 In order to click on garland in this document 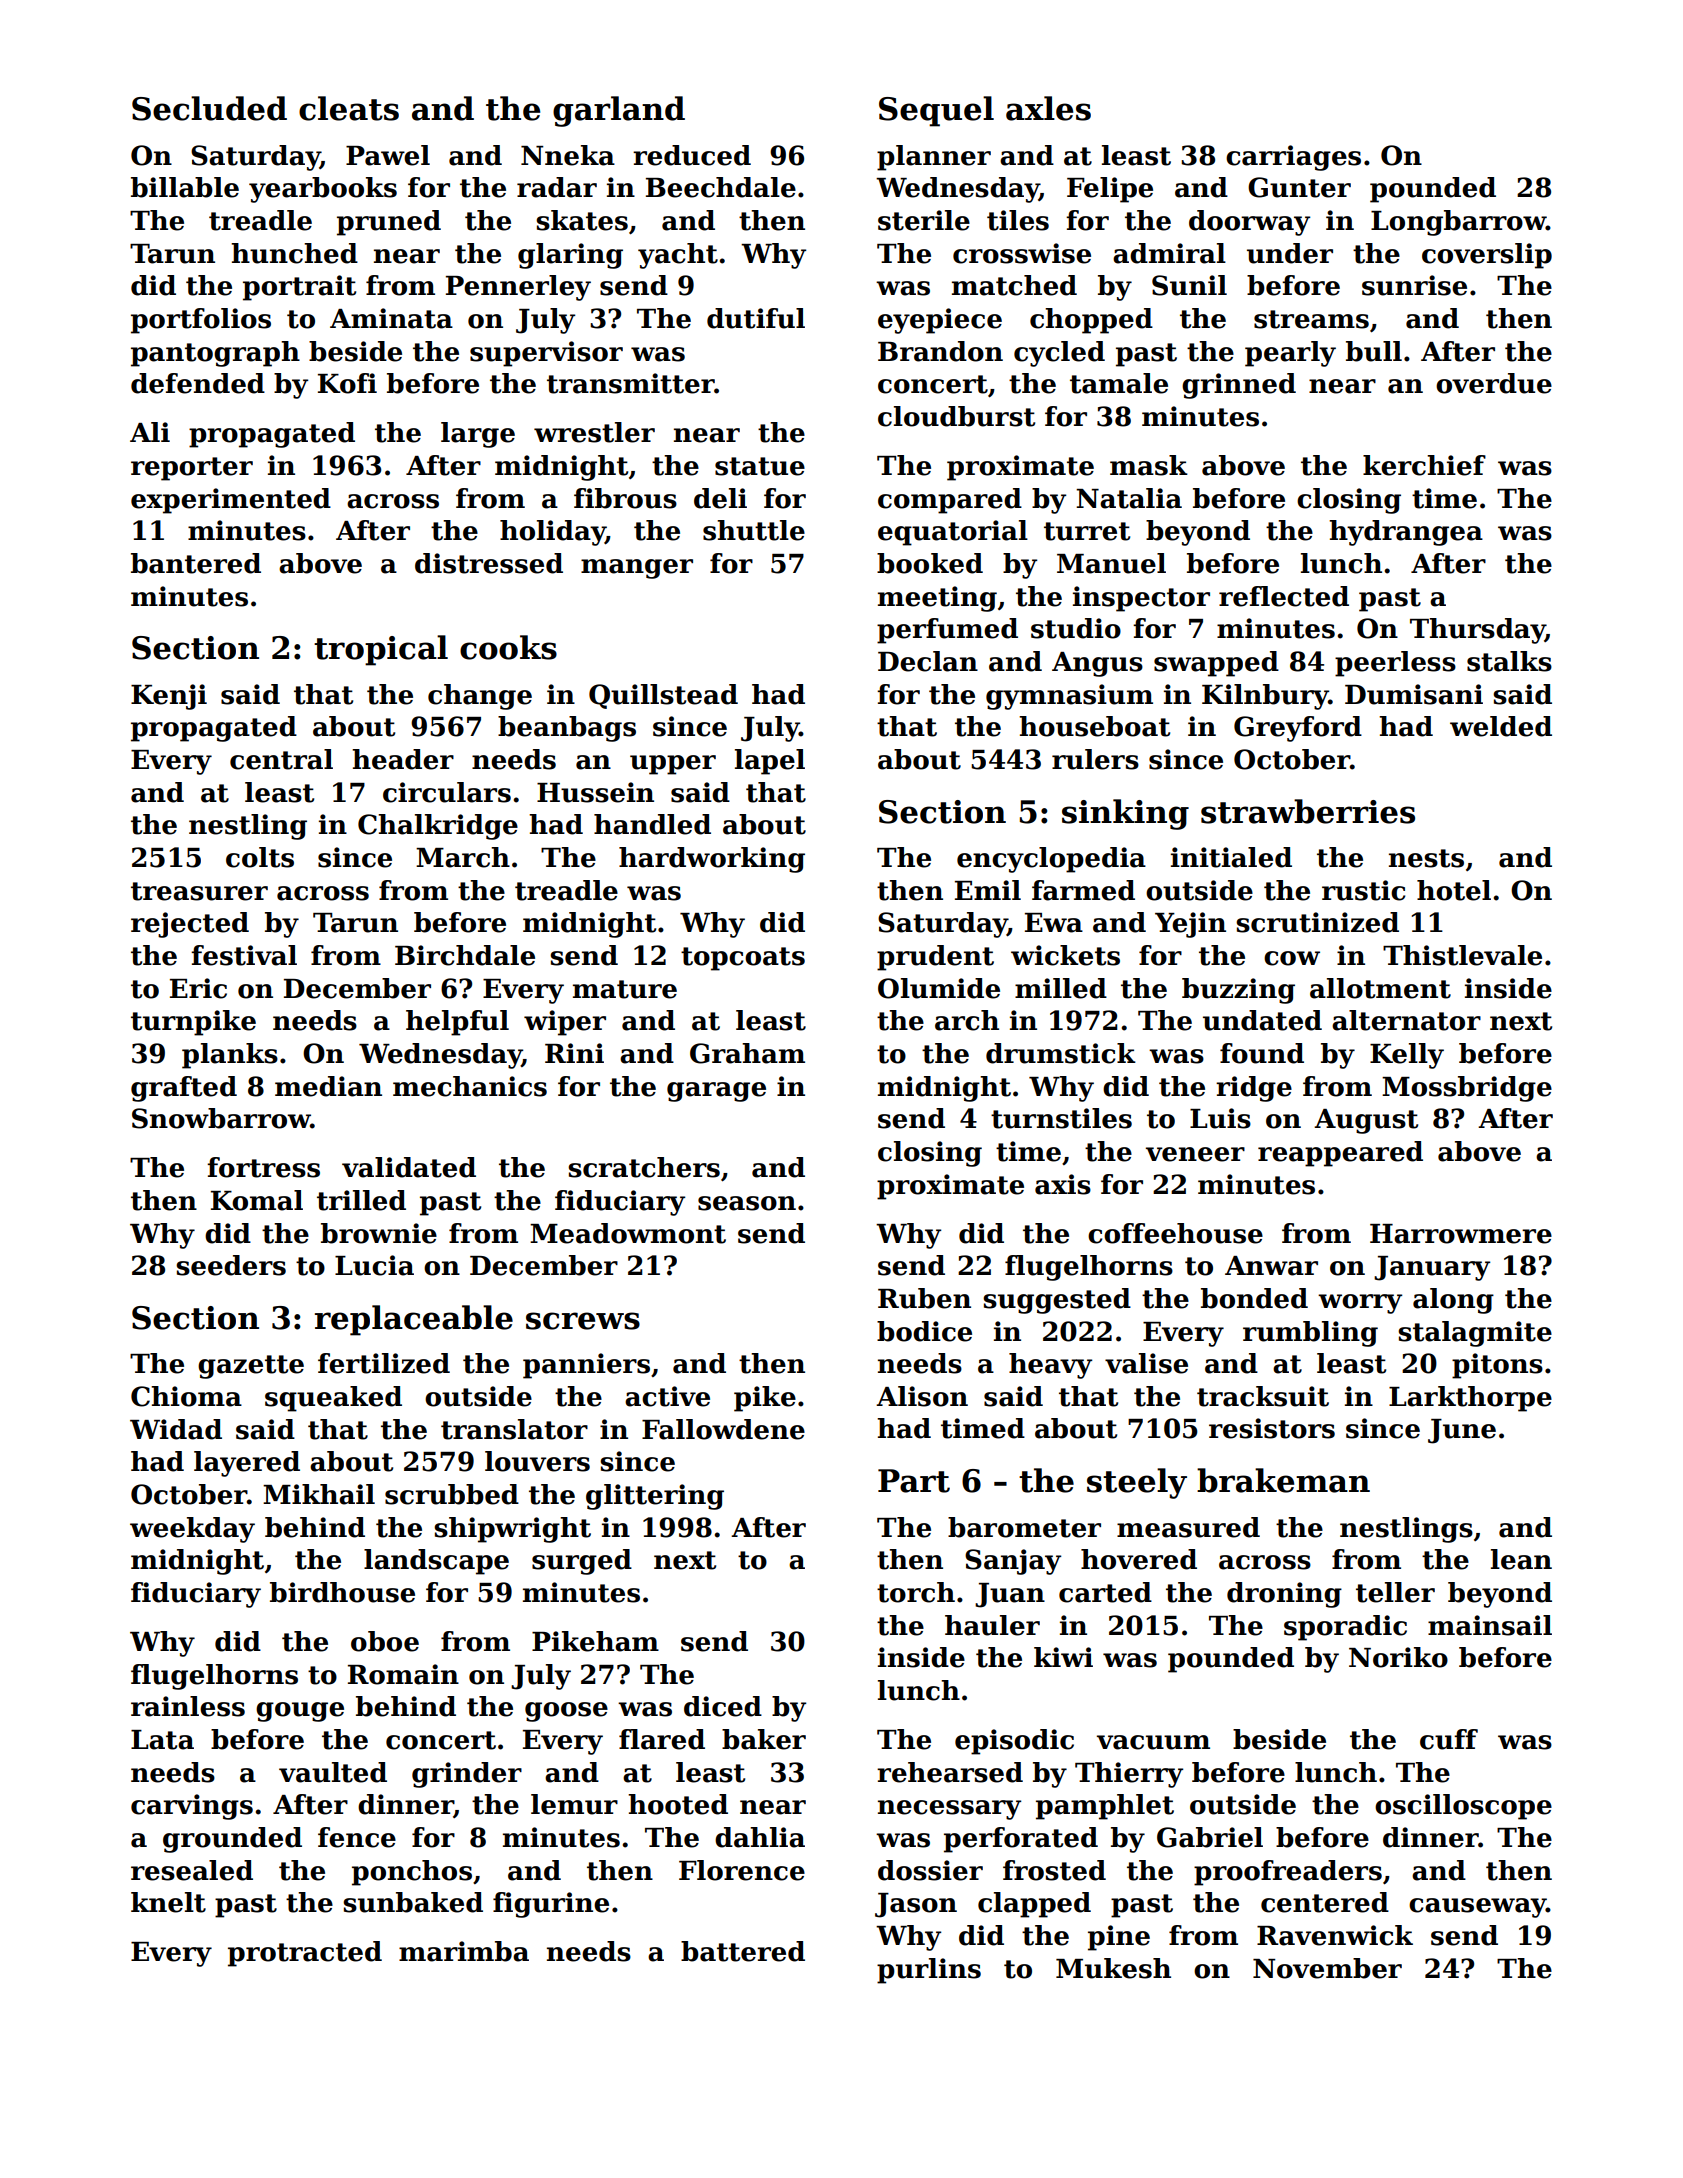, I will do `click(619, 111)`.
